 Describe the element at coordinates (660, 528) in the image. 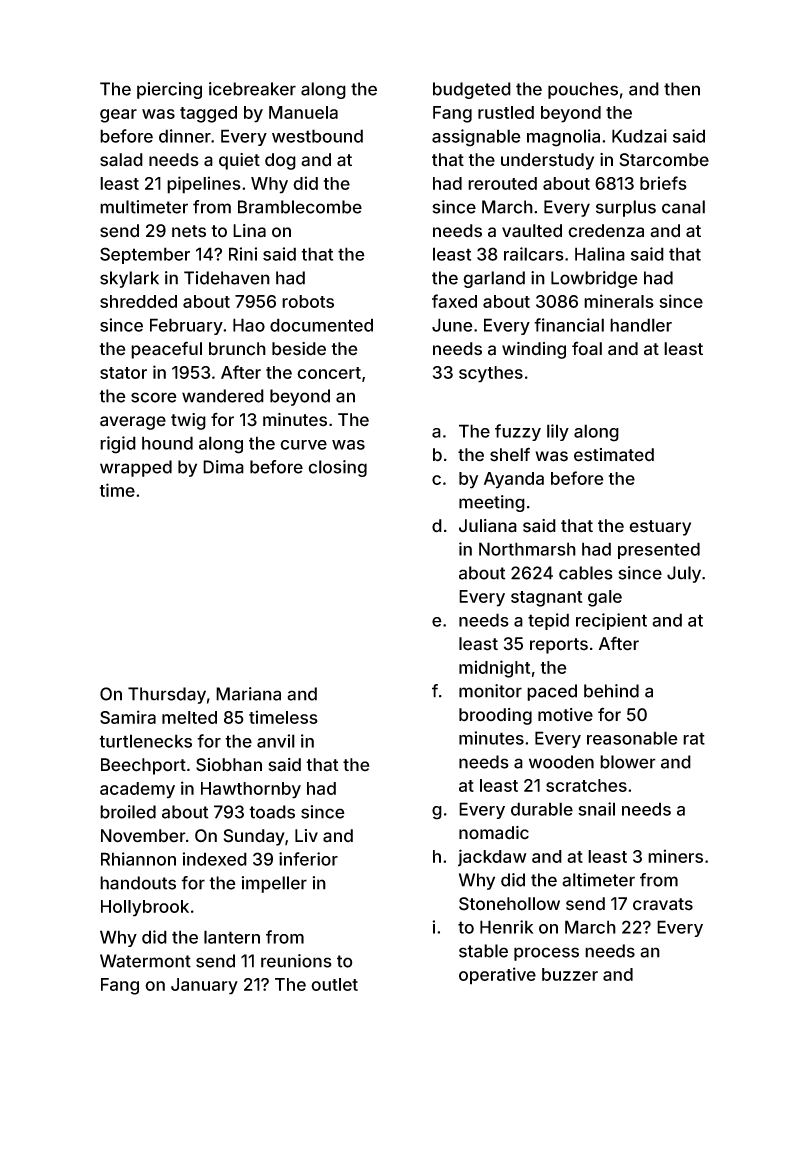

I see `estuary` at that location.
